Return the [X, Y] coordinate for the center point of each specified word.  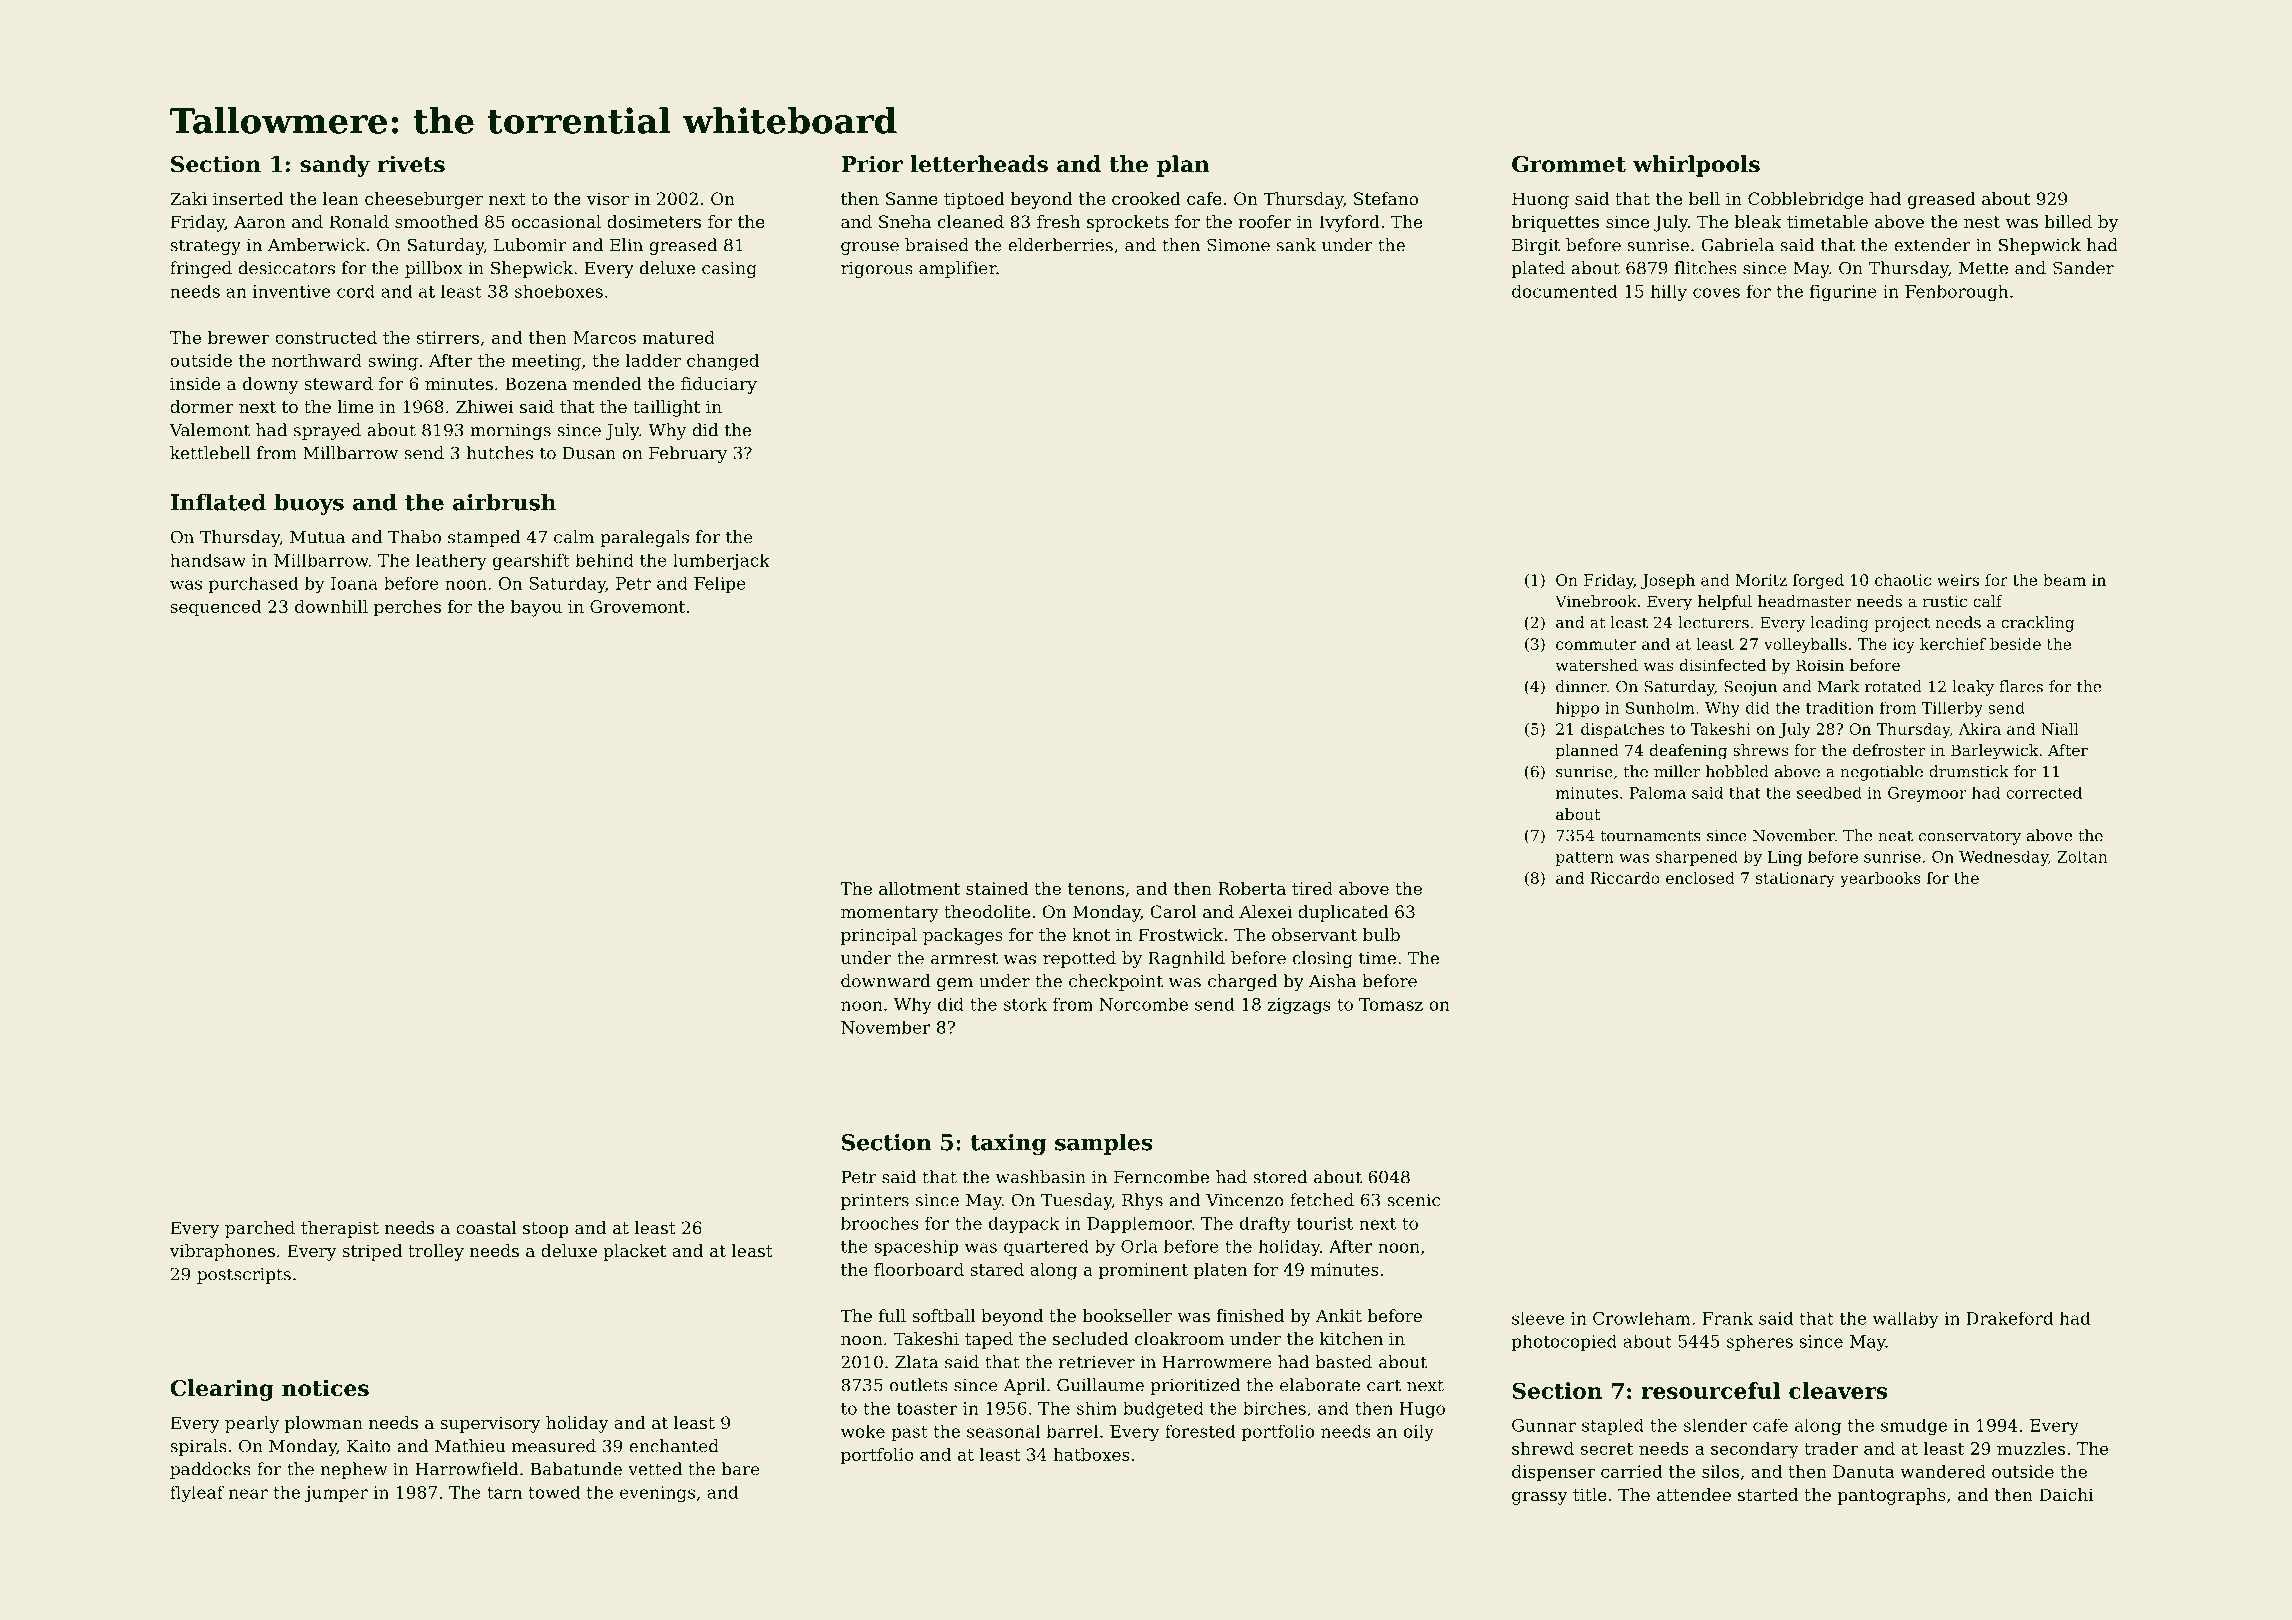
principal [879, 936]
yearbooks [1880, 879]
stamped [484, 538]
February [688, 454]
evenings [657, 1494]
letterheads [979, 164]
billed [2068, 221]
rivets [411, 164]
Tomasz [1391, 1004]
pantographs [1892, 1496]
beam [2064, 580]
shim [1097, 1408]
